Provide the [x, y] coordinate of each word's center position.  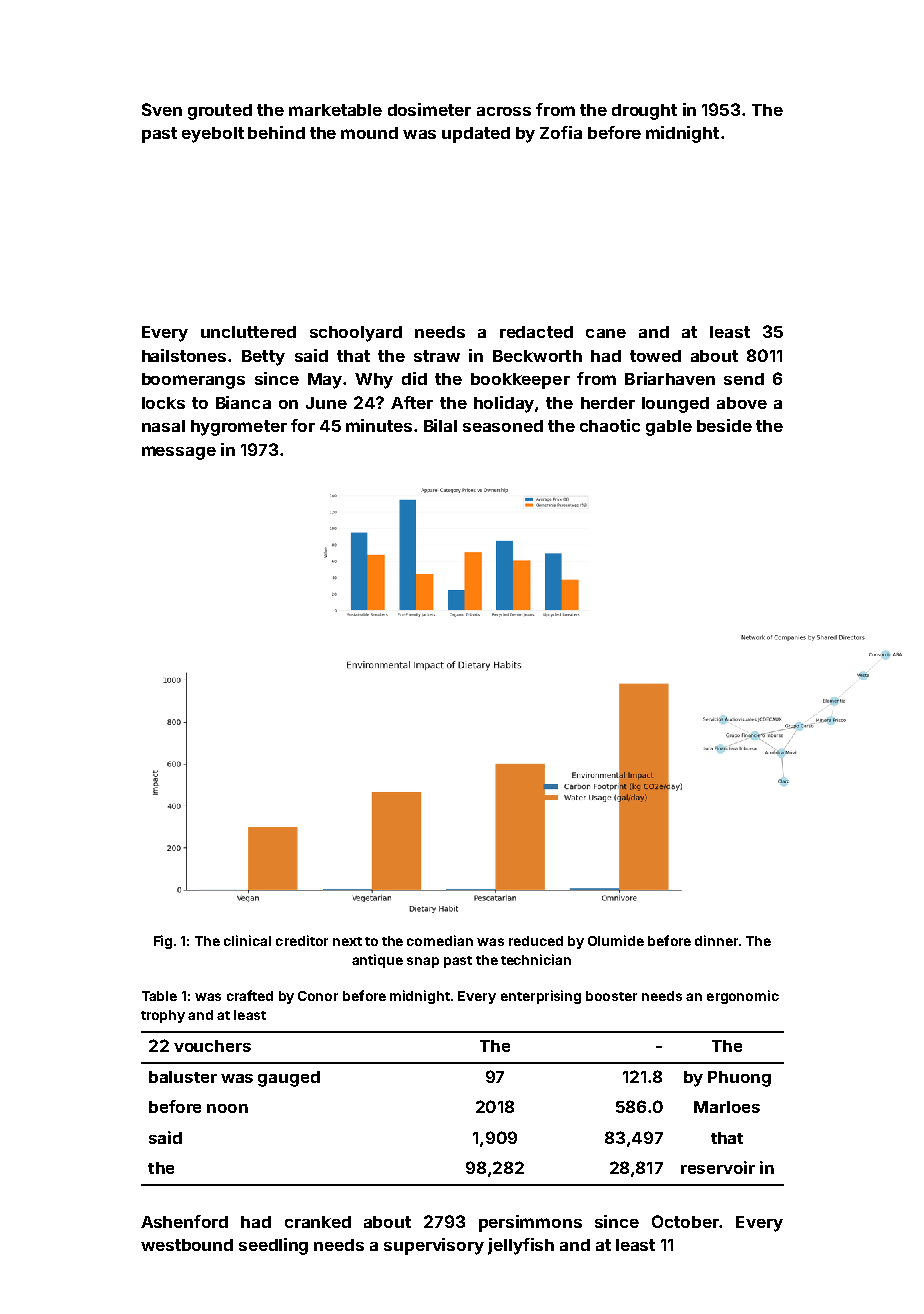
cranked [318, 1222]
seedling [273, 1246]
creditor [302, 940]
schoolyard [356, 334]
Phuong [739, 1079]
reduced [536, 941]
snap [423, 962]
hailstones [184, 355]
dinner [716, 940]
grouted [220, 112]
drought [644, 112]
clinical [247, 940]
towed [655, 356]
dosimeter [429, 109]
